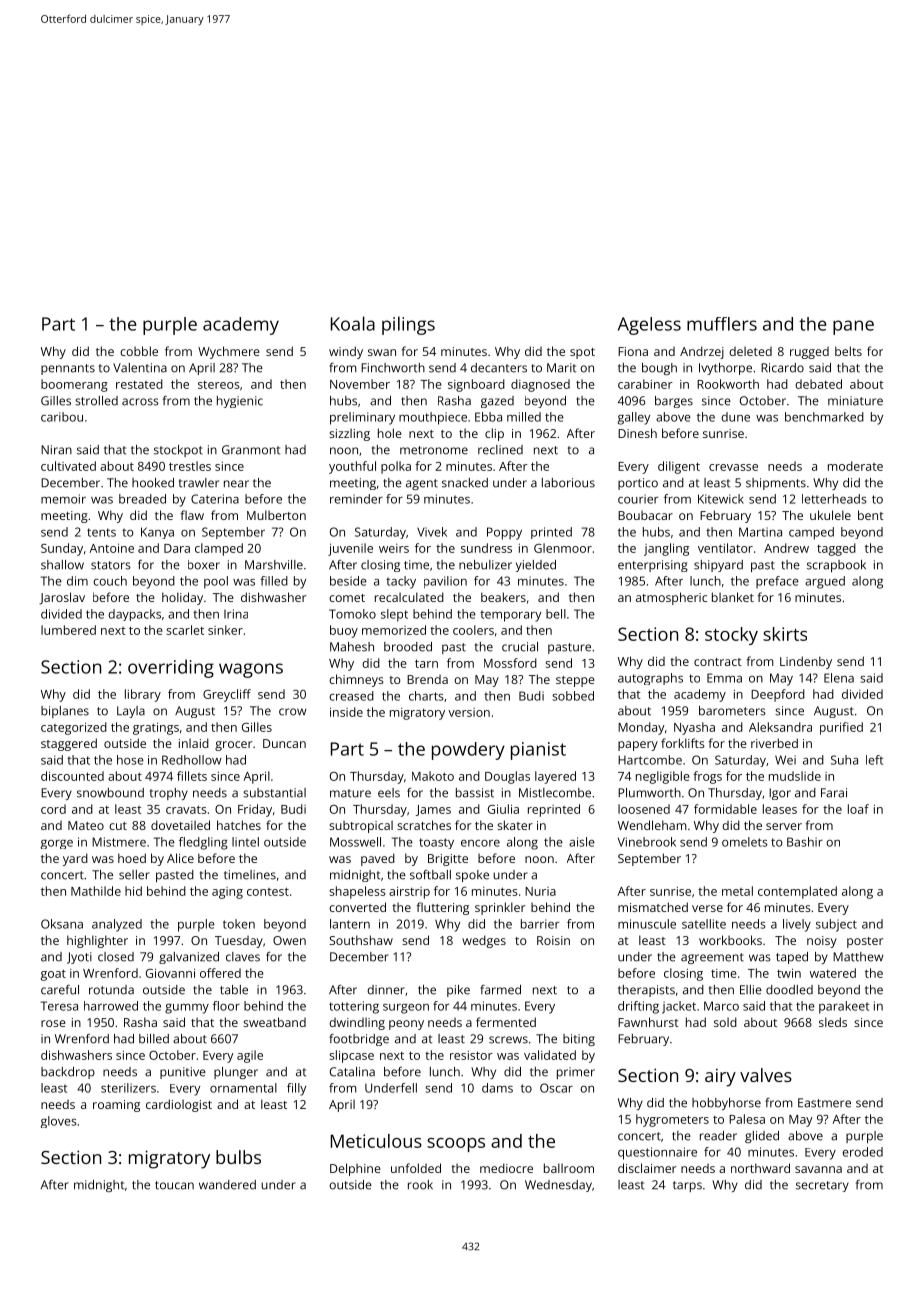 The height and width of the screenshot is (1308, 924). I want to click on verse, so click(707, 908).
